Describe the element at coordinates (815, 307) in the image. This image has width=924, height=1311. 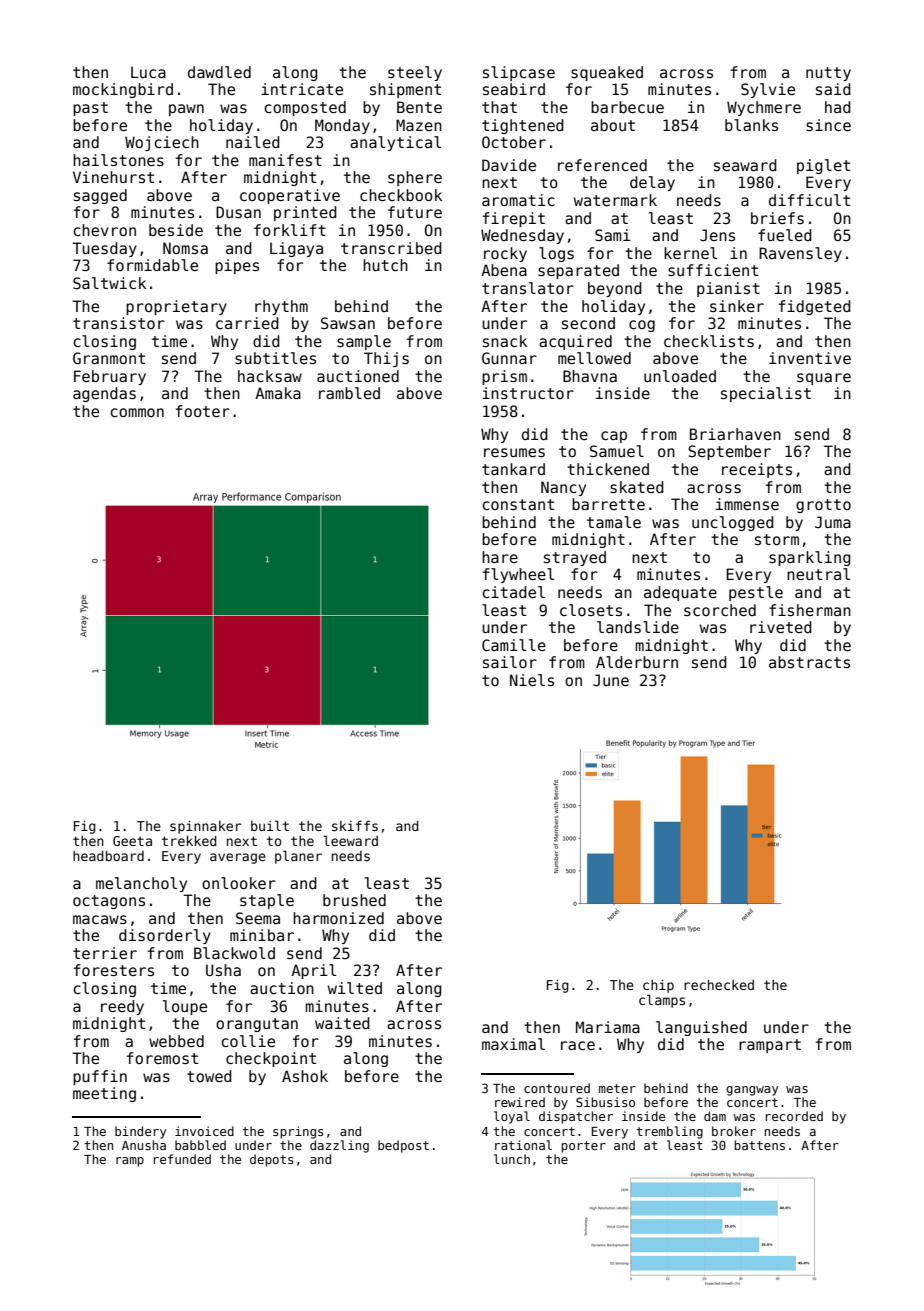
I see `fidgeted` at that location.
